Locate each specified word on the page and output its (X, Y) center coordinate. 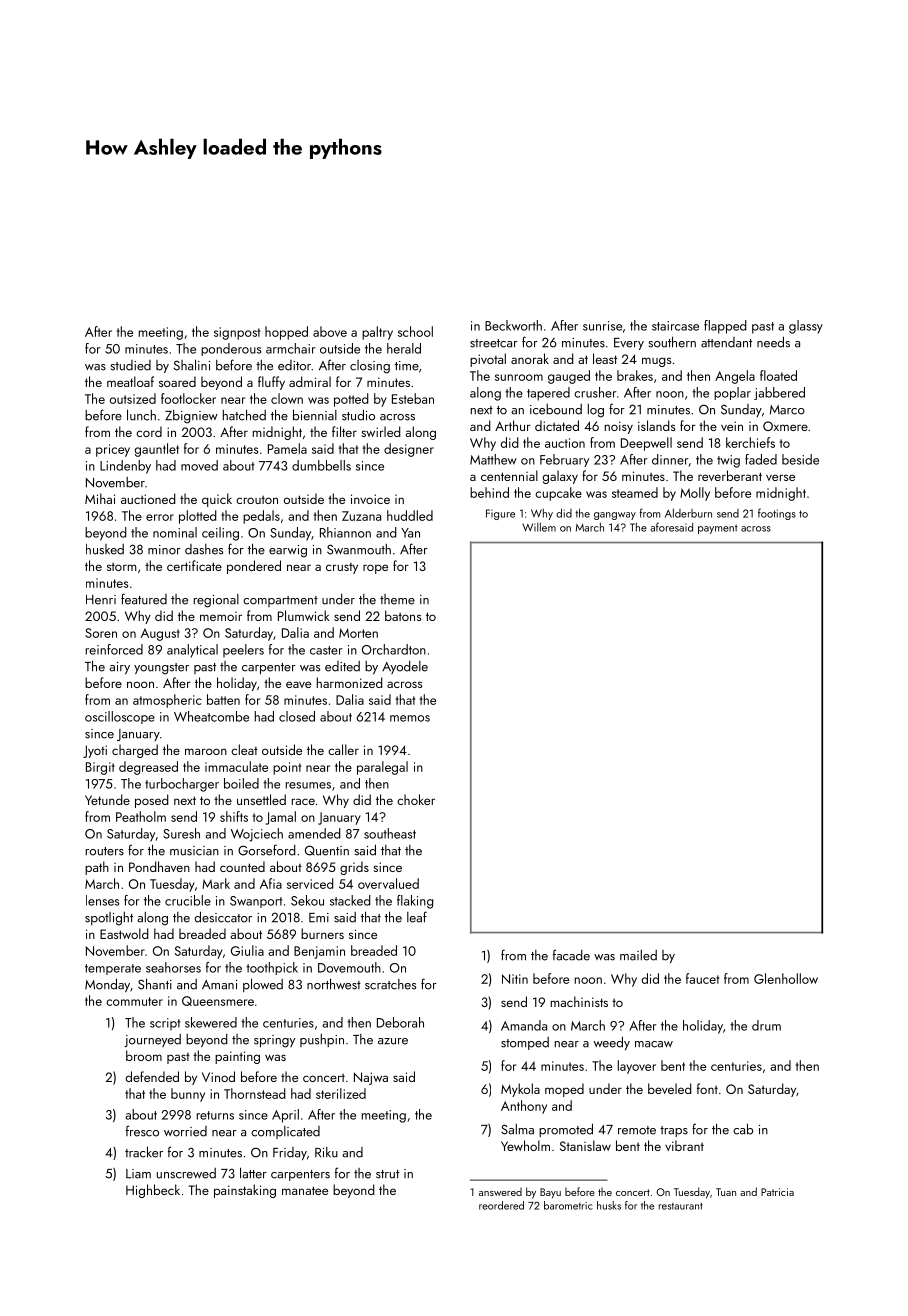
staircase (675, 326)
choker (416, 799)
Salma (517, 1129)
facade (571, 955)
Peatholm (141, 816)
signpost (237, 333)
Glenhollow (786, 978)
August (160, 634)
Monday (107, 985)
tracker (144, 1152)
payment (718, 529)
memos (410, 718)
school (415, 331)
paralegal (382, 768)
